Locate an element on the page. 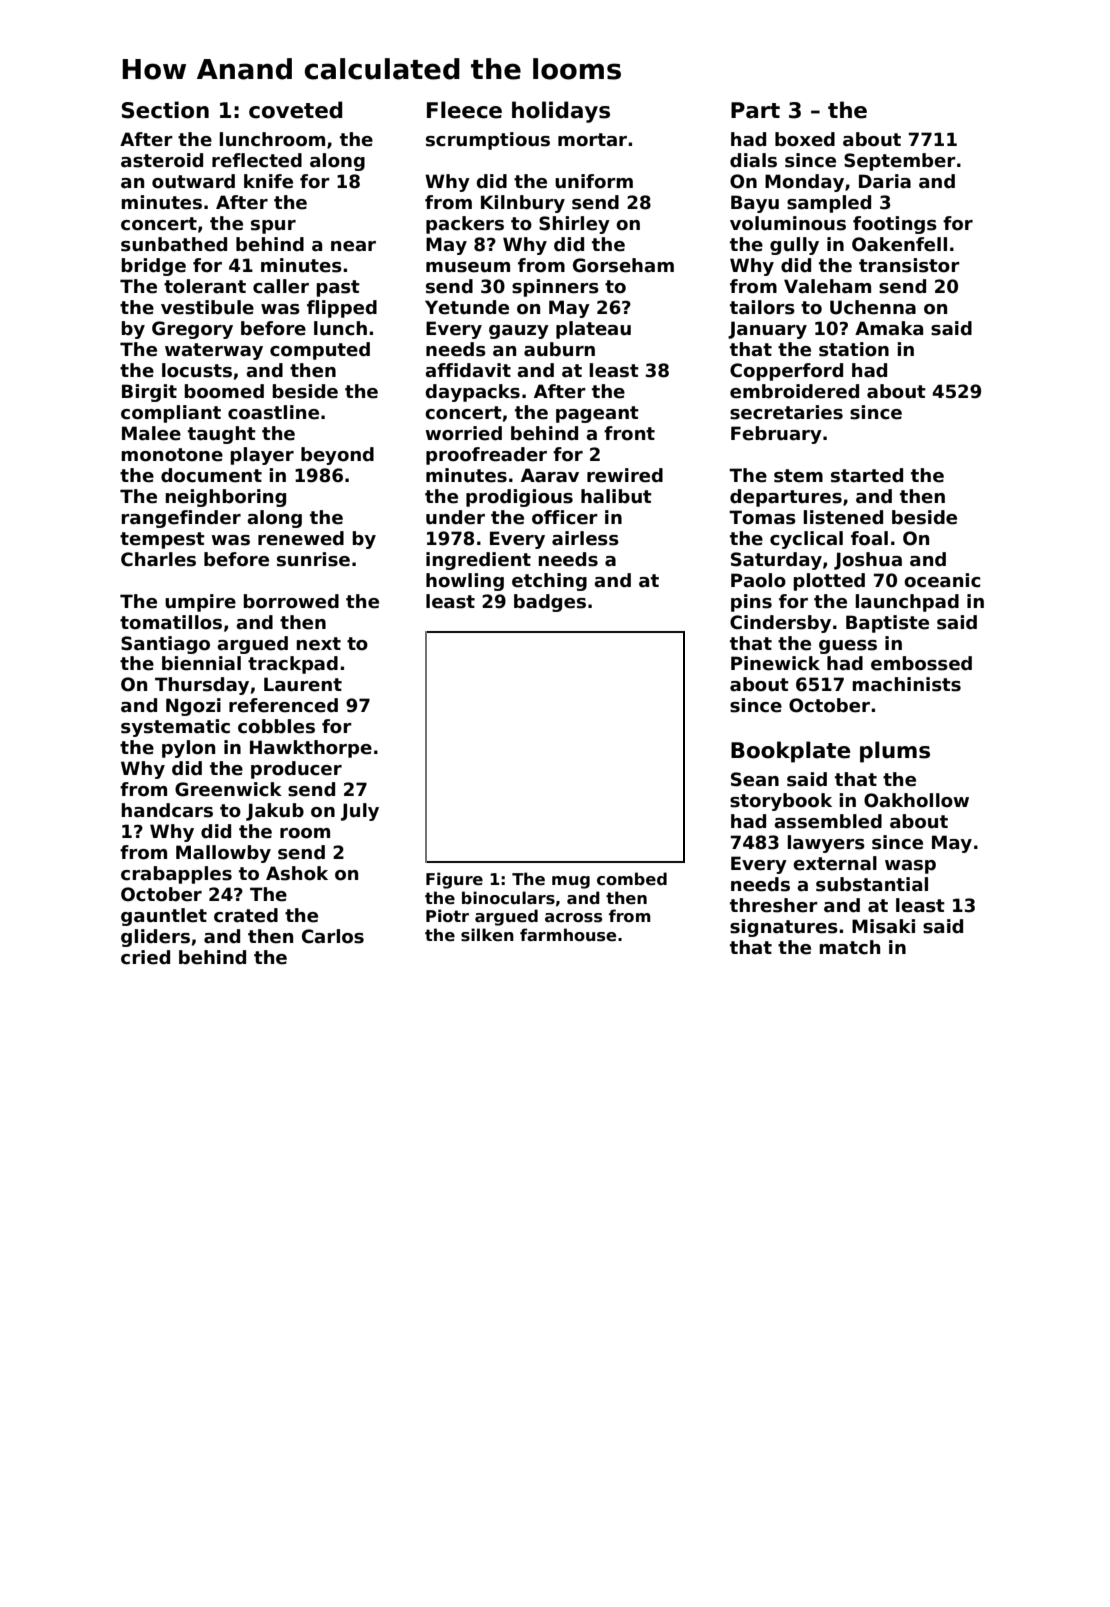  July is located at coordinates (360, 812).
